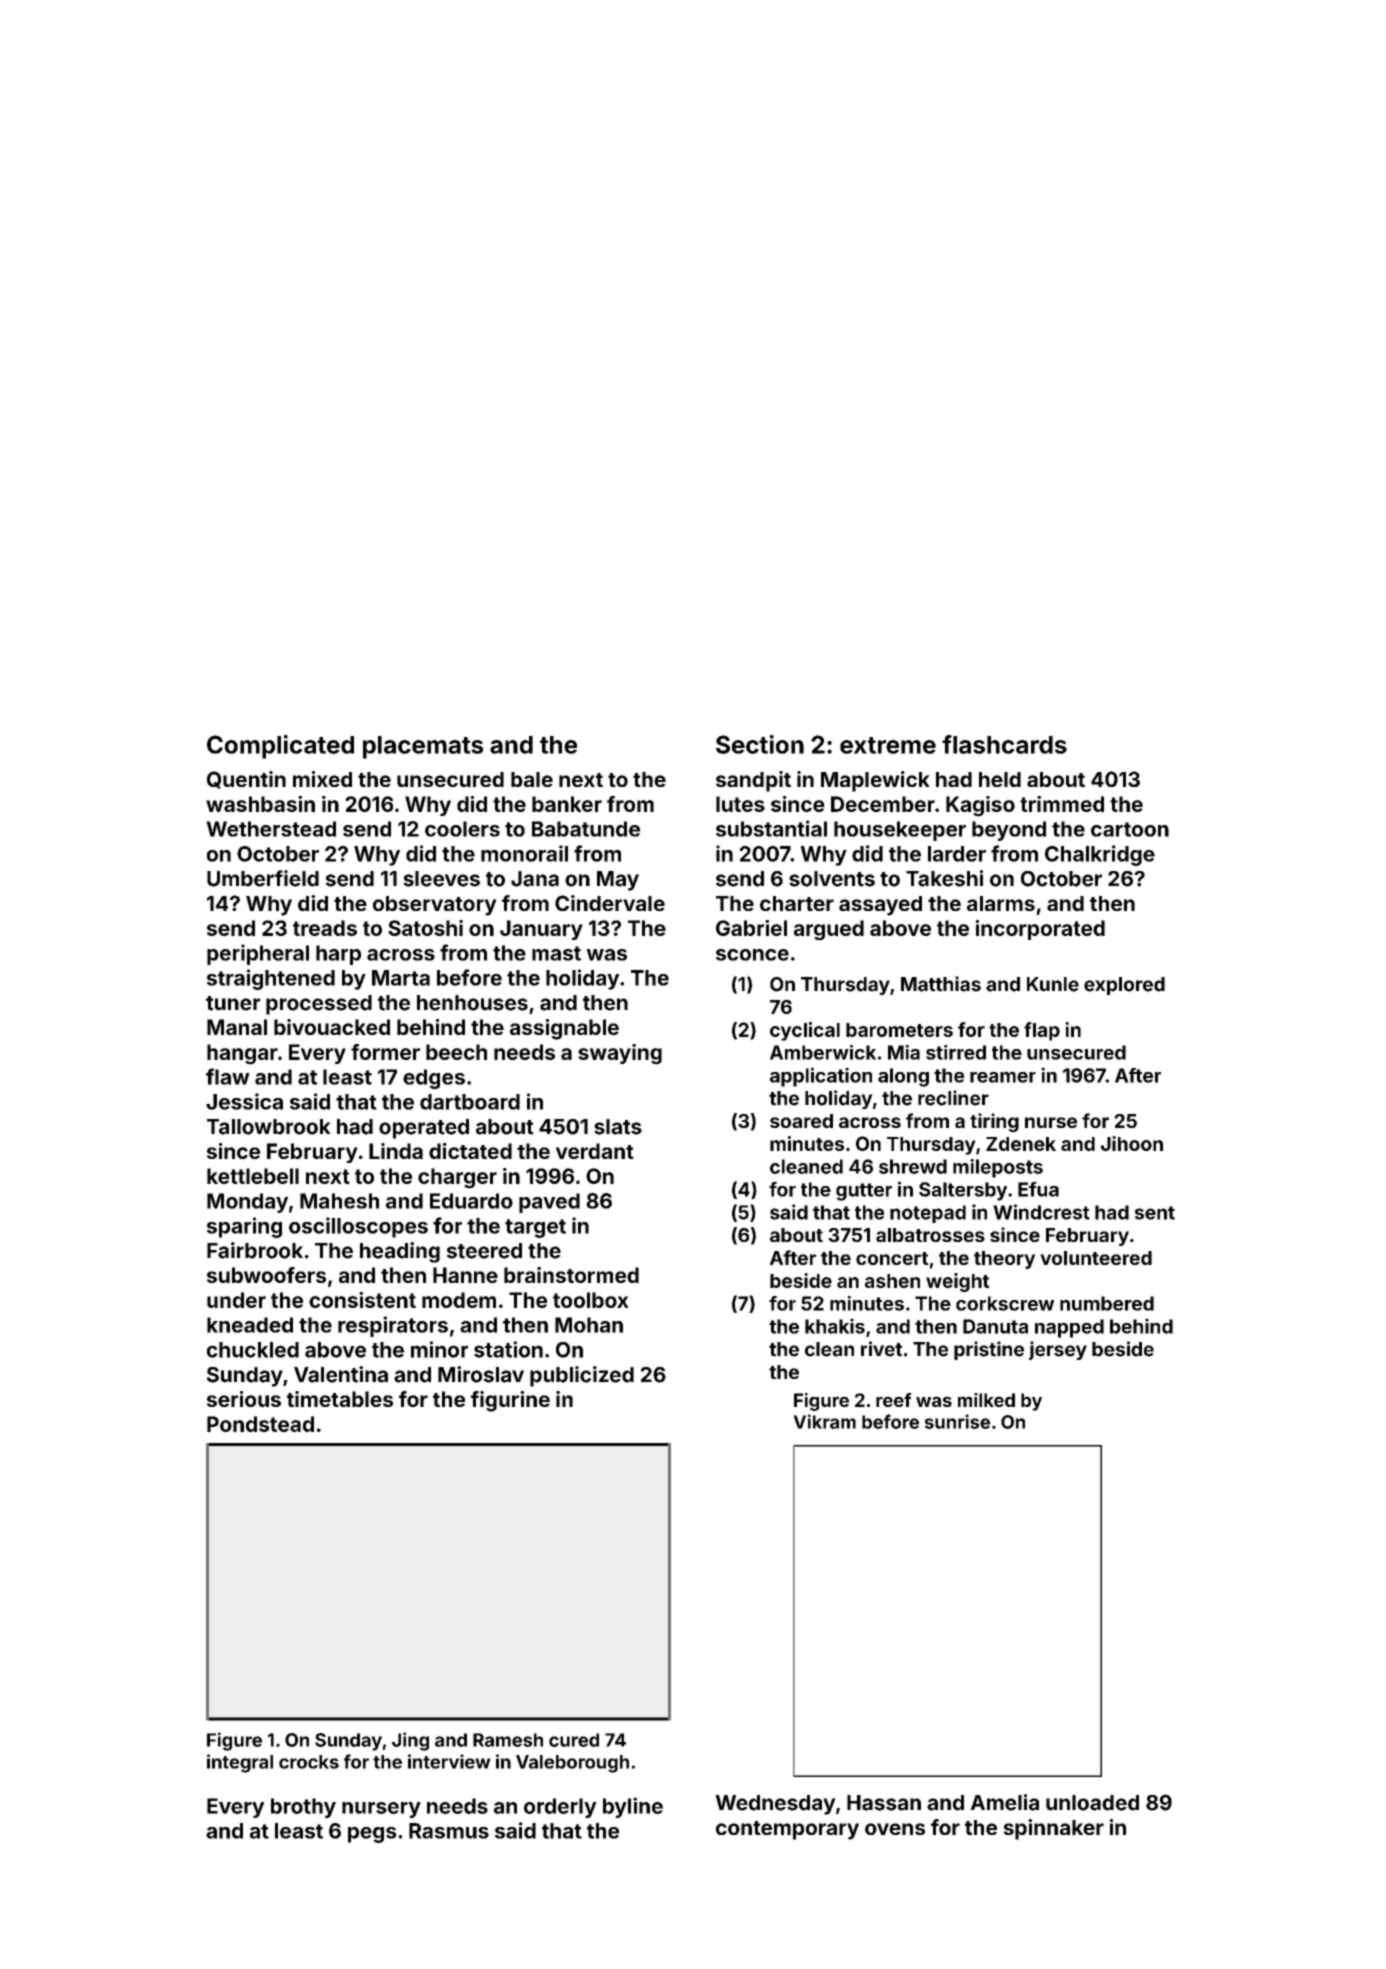  Describe the element at coordinates (372, 1835) in the screenshot. I see `pegs` at that location.
